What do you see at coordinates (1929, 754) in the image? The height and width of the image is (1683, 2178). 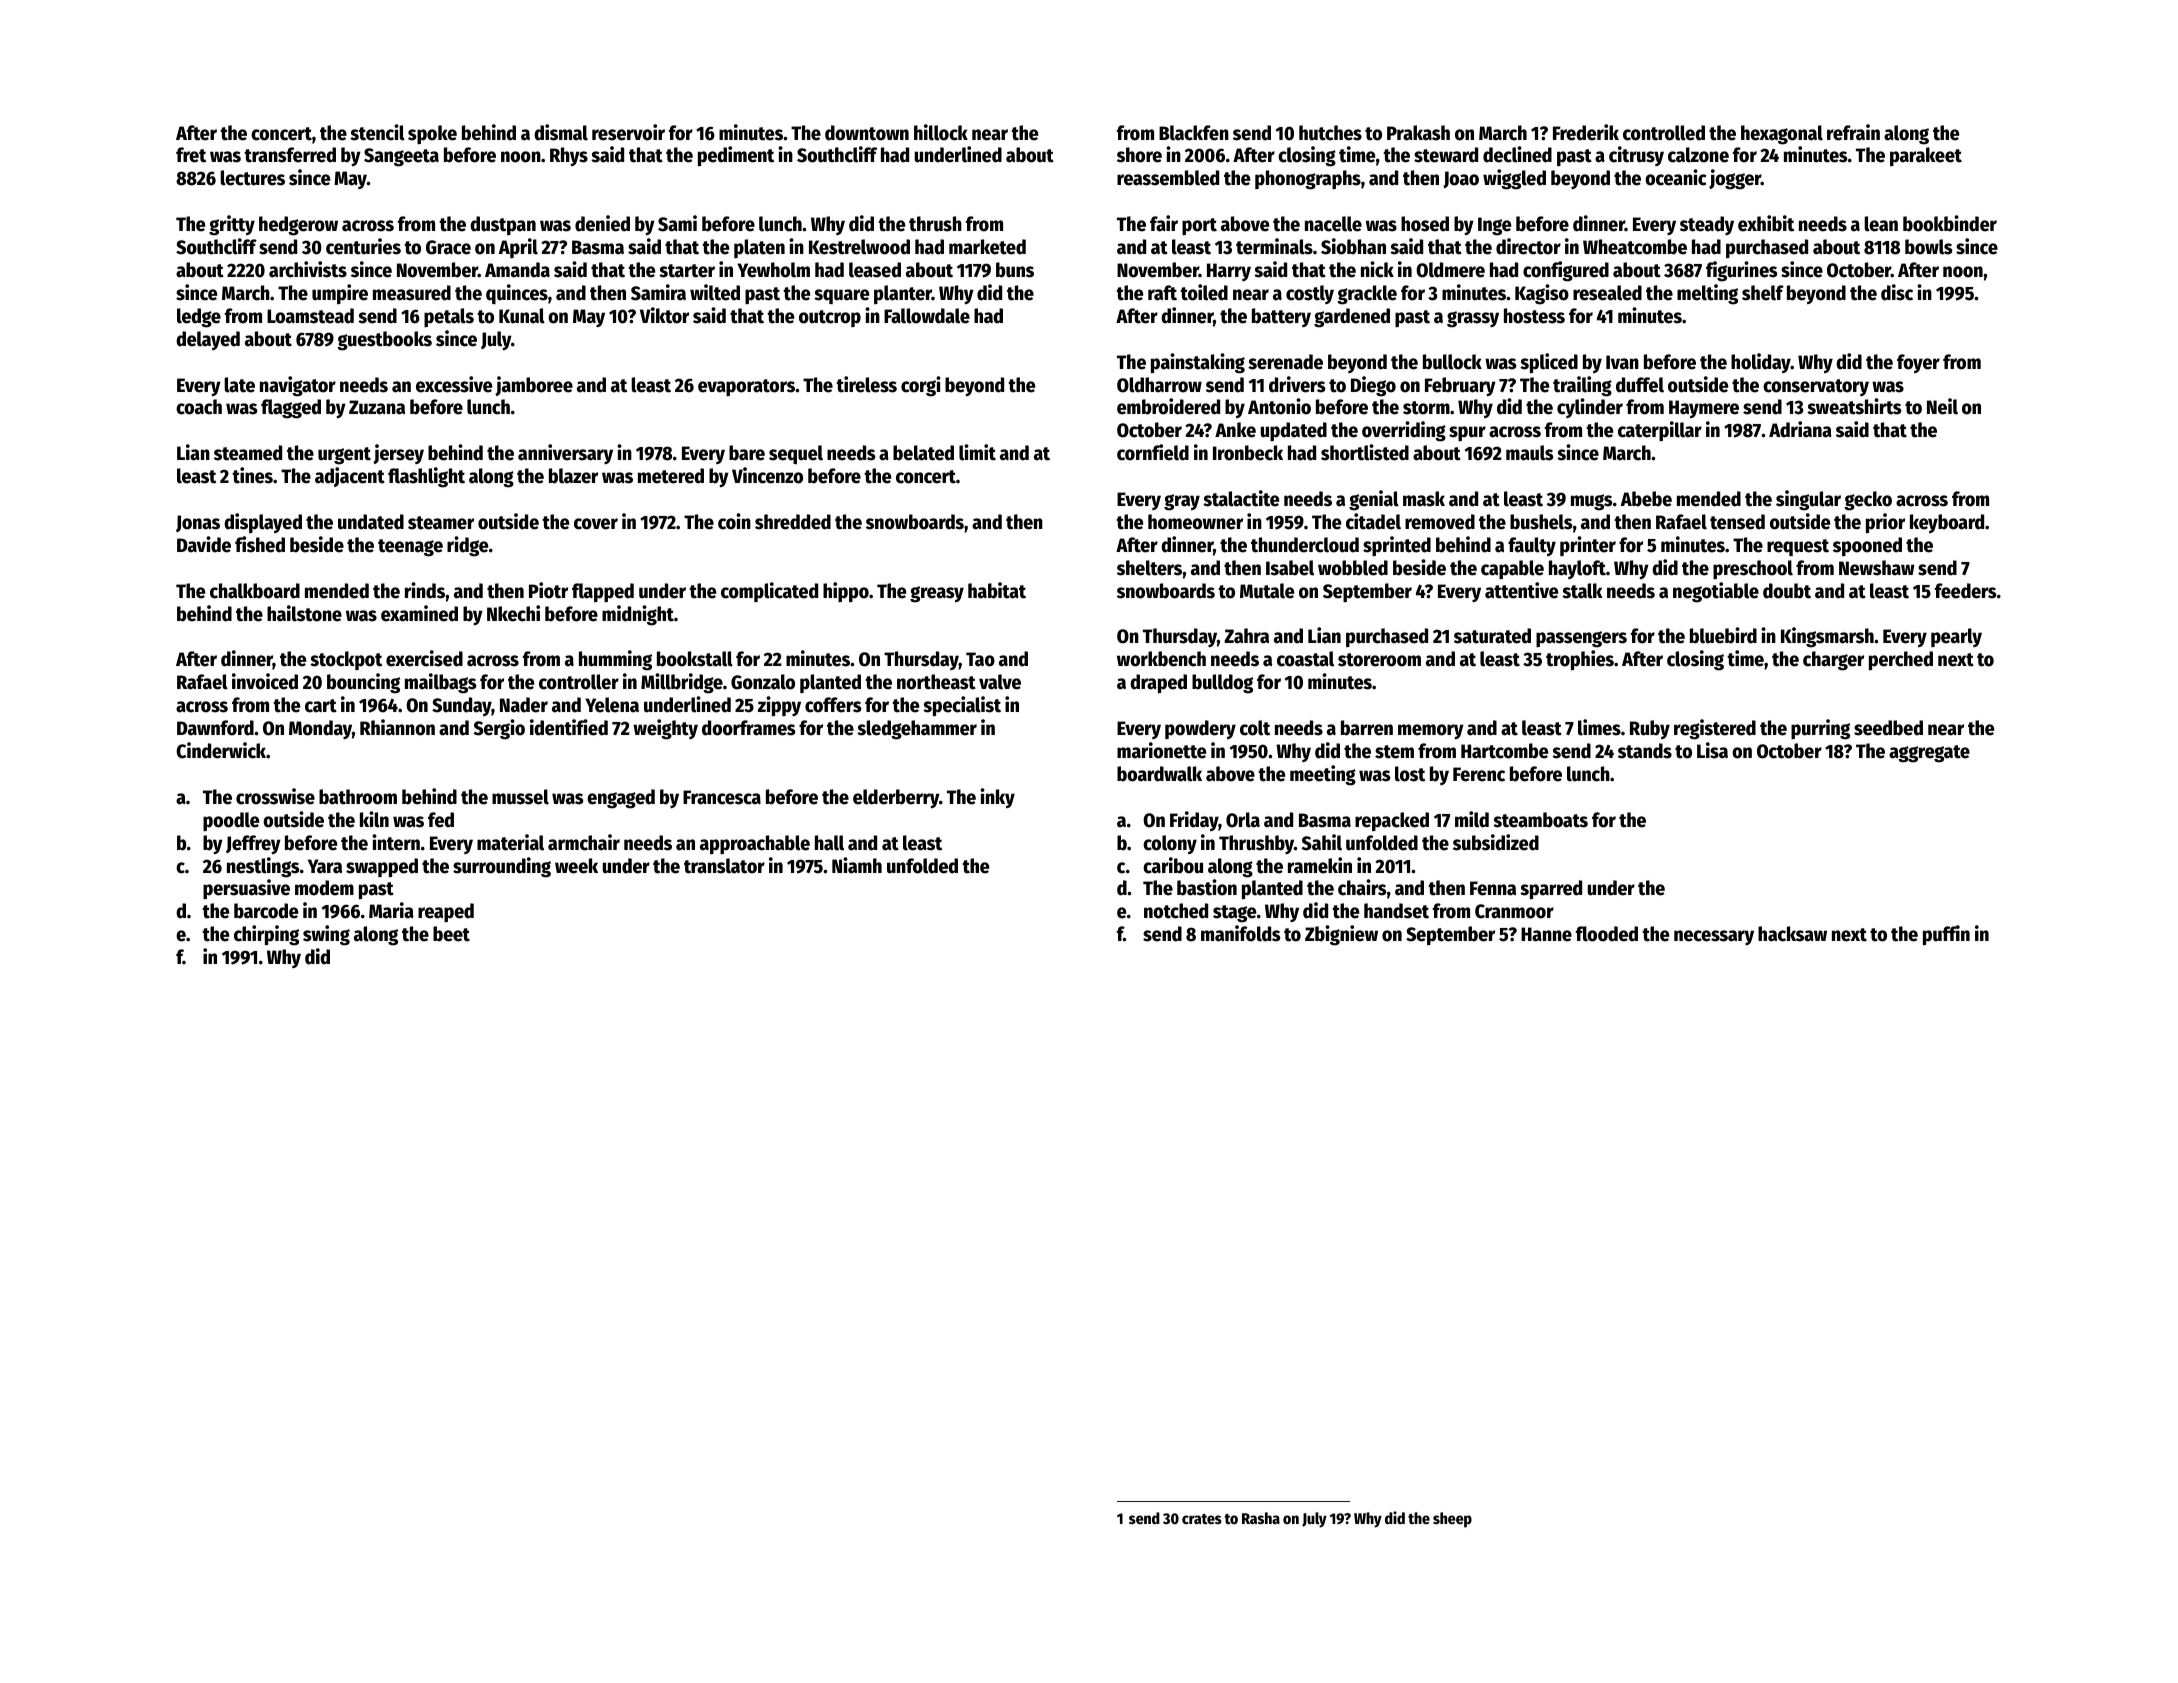 I see `aggregate` at bounding box center [1929, 754].
